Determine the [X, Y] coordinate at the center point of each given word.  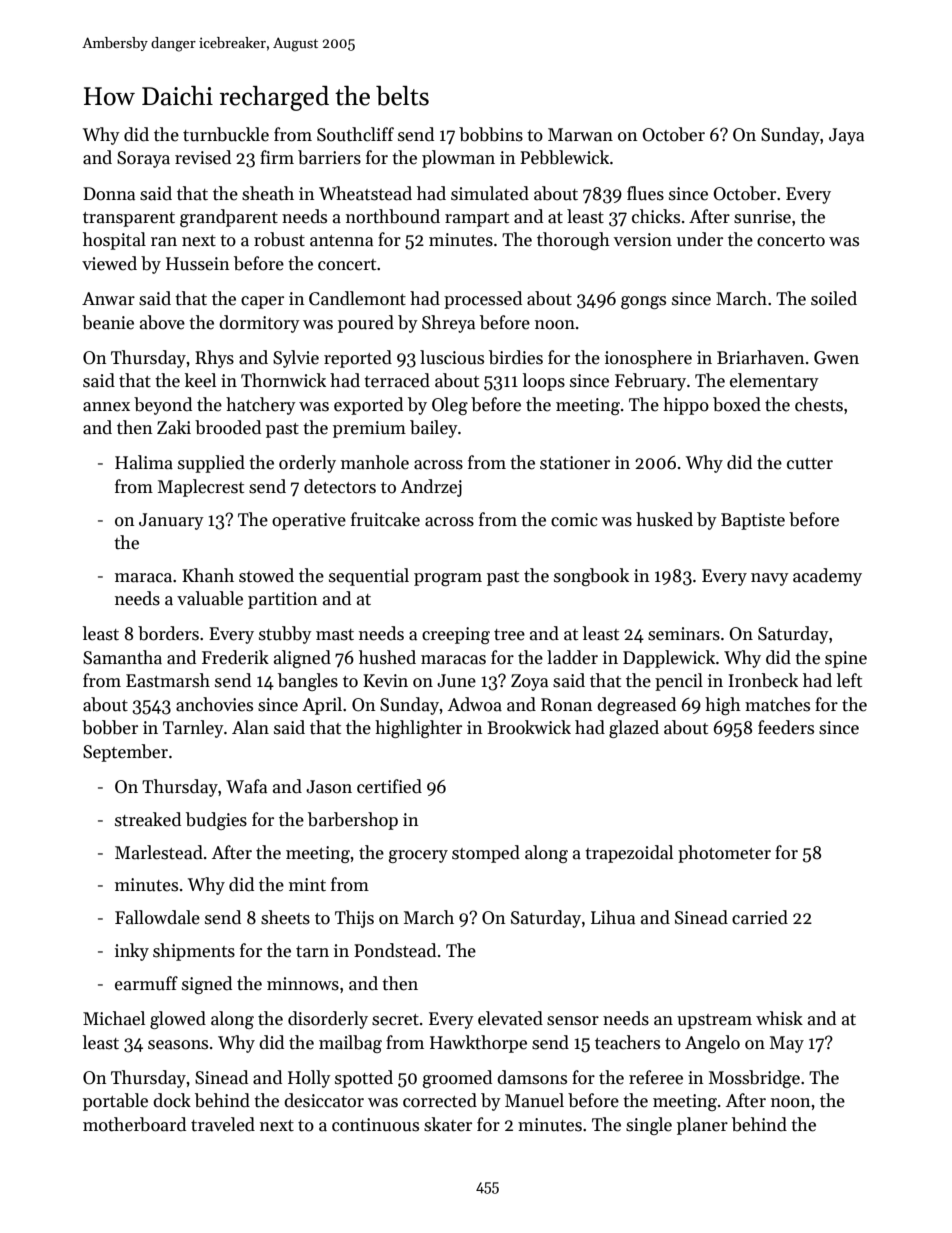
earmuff [146, 983]
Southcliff [355, 134]
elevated [510, 1018]
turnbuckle [226, 134]
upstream [714, 1021]
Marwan [580, 135]
